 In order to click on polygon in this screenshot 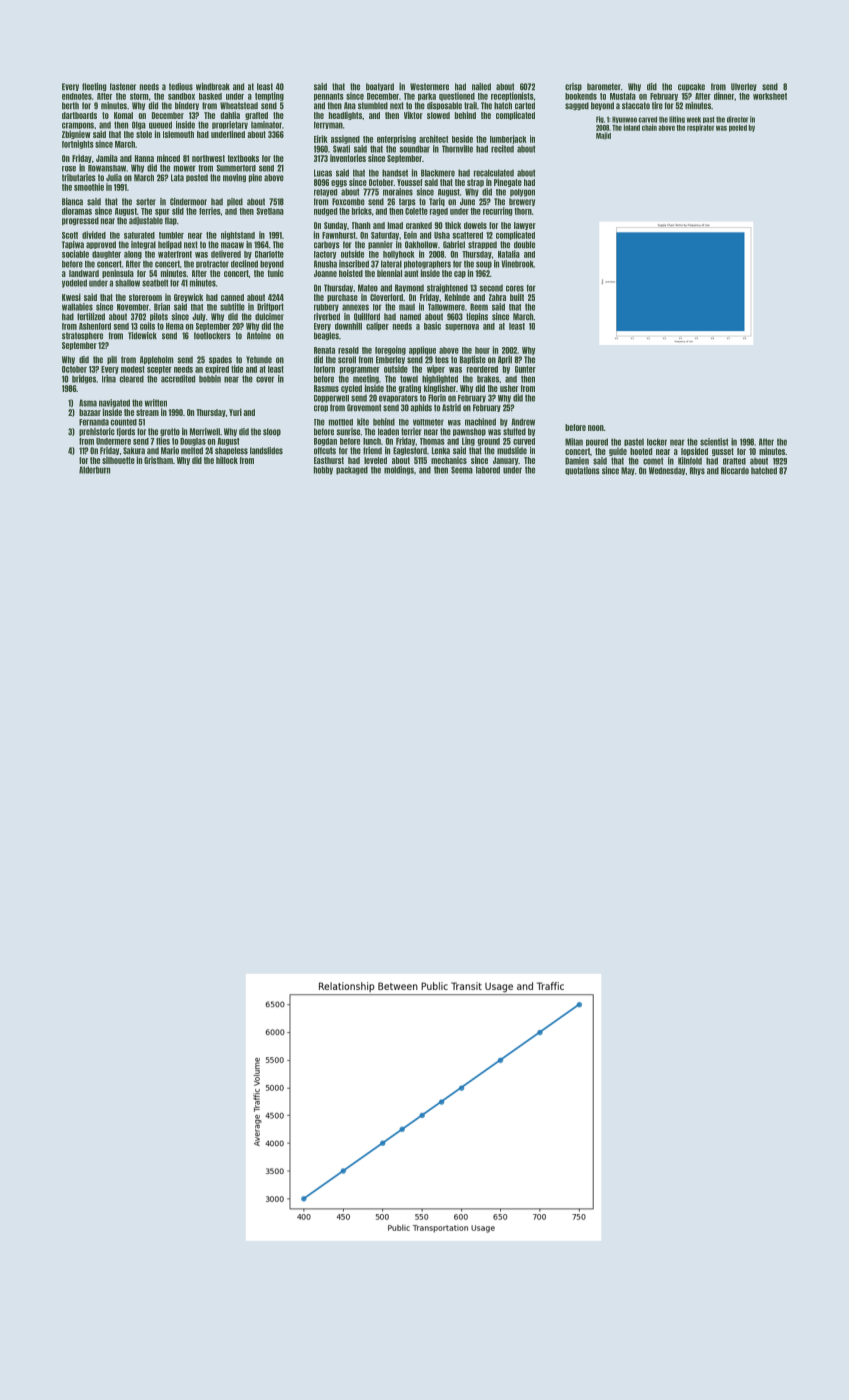, I will do `click(522, 193)`.
